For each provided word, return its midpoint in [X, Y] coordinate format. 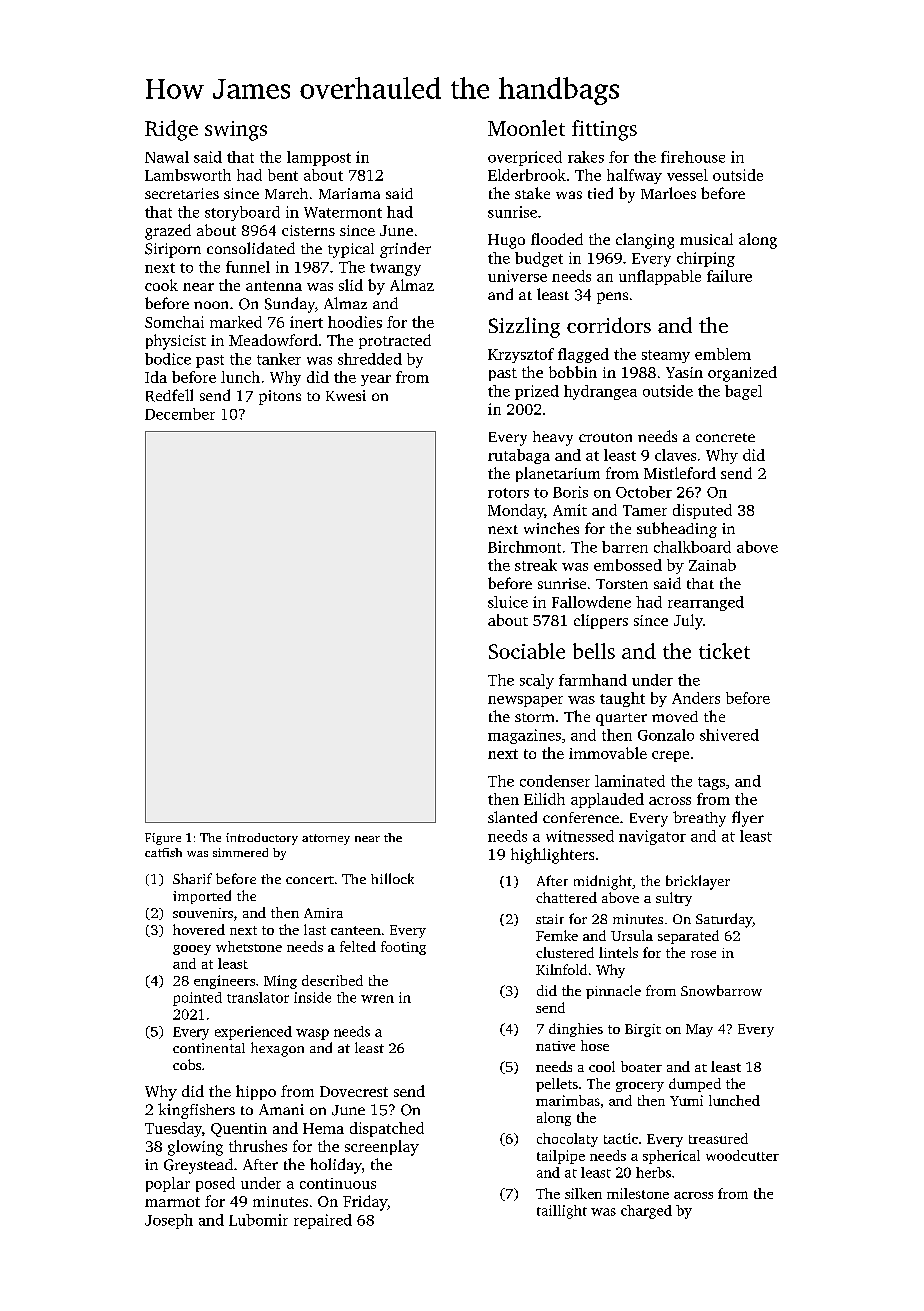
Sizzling [524, 327]
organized [742, 374]
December [180, 414]
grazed [168, 232]
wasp [312, 1034]
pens [612, 298]
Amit [570, 510]
